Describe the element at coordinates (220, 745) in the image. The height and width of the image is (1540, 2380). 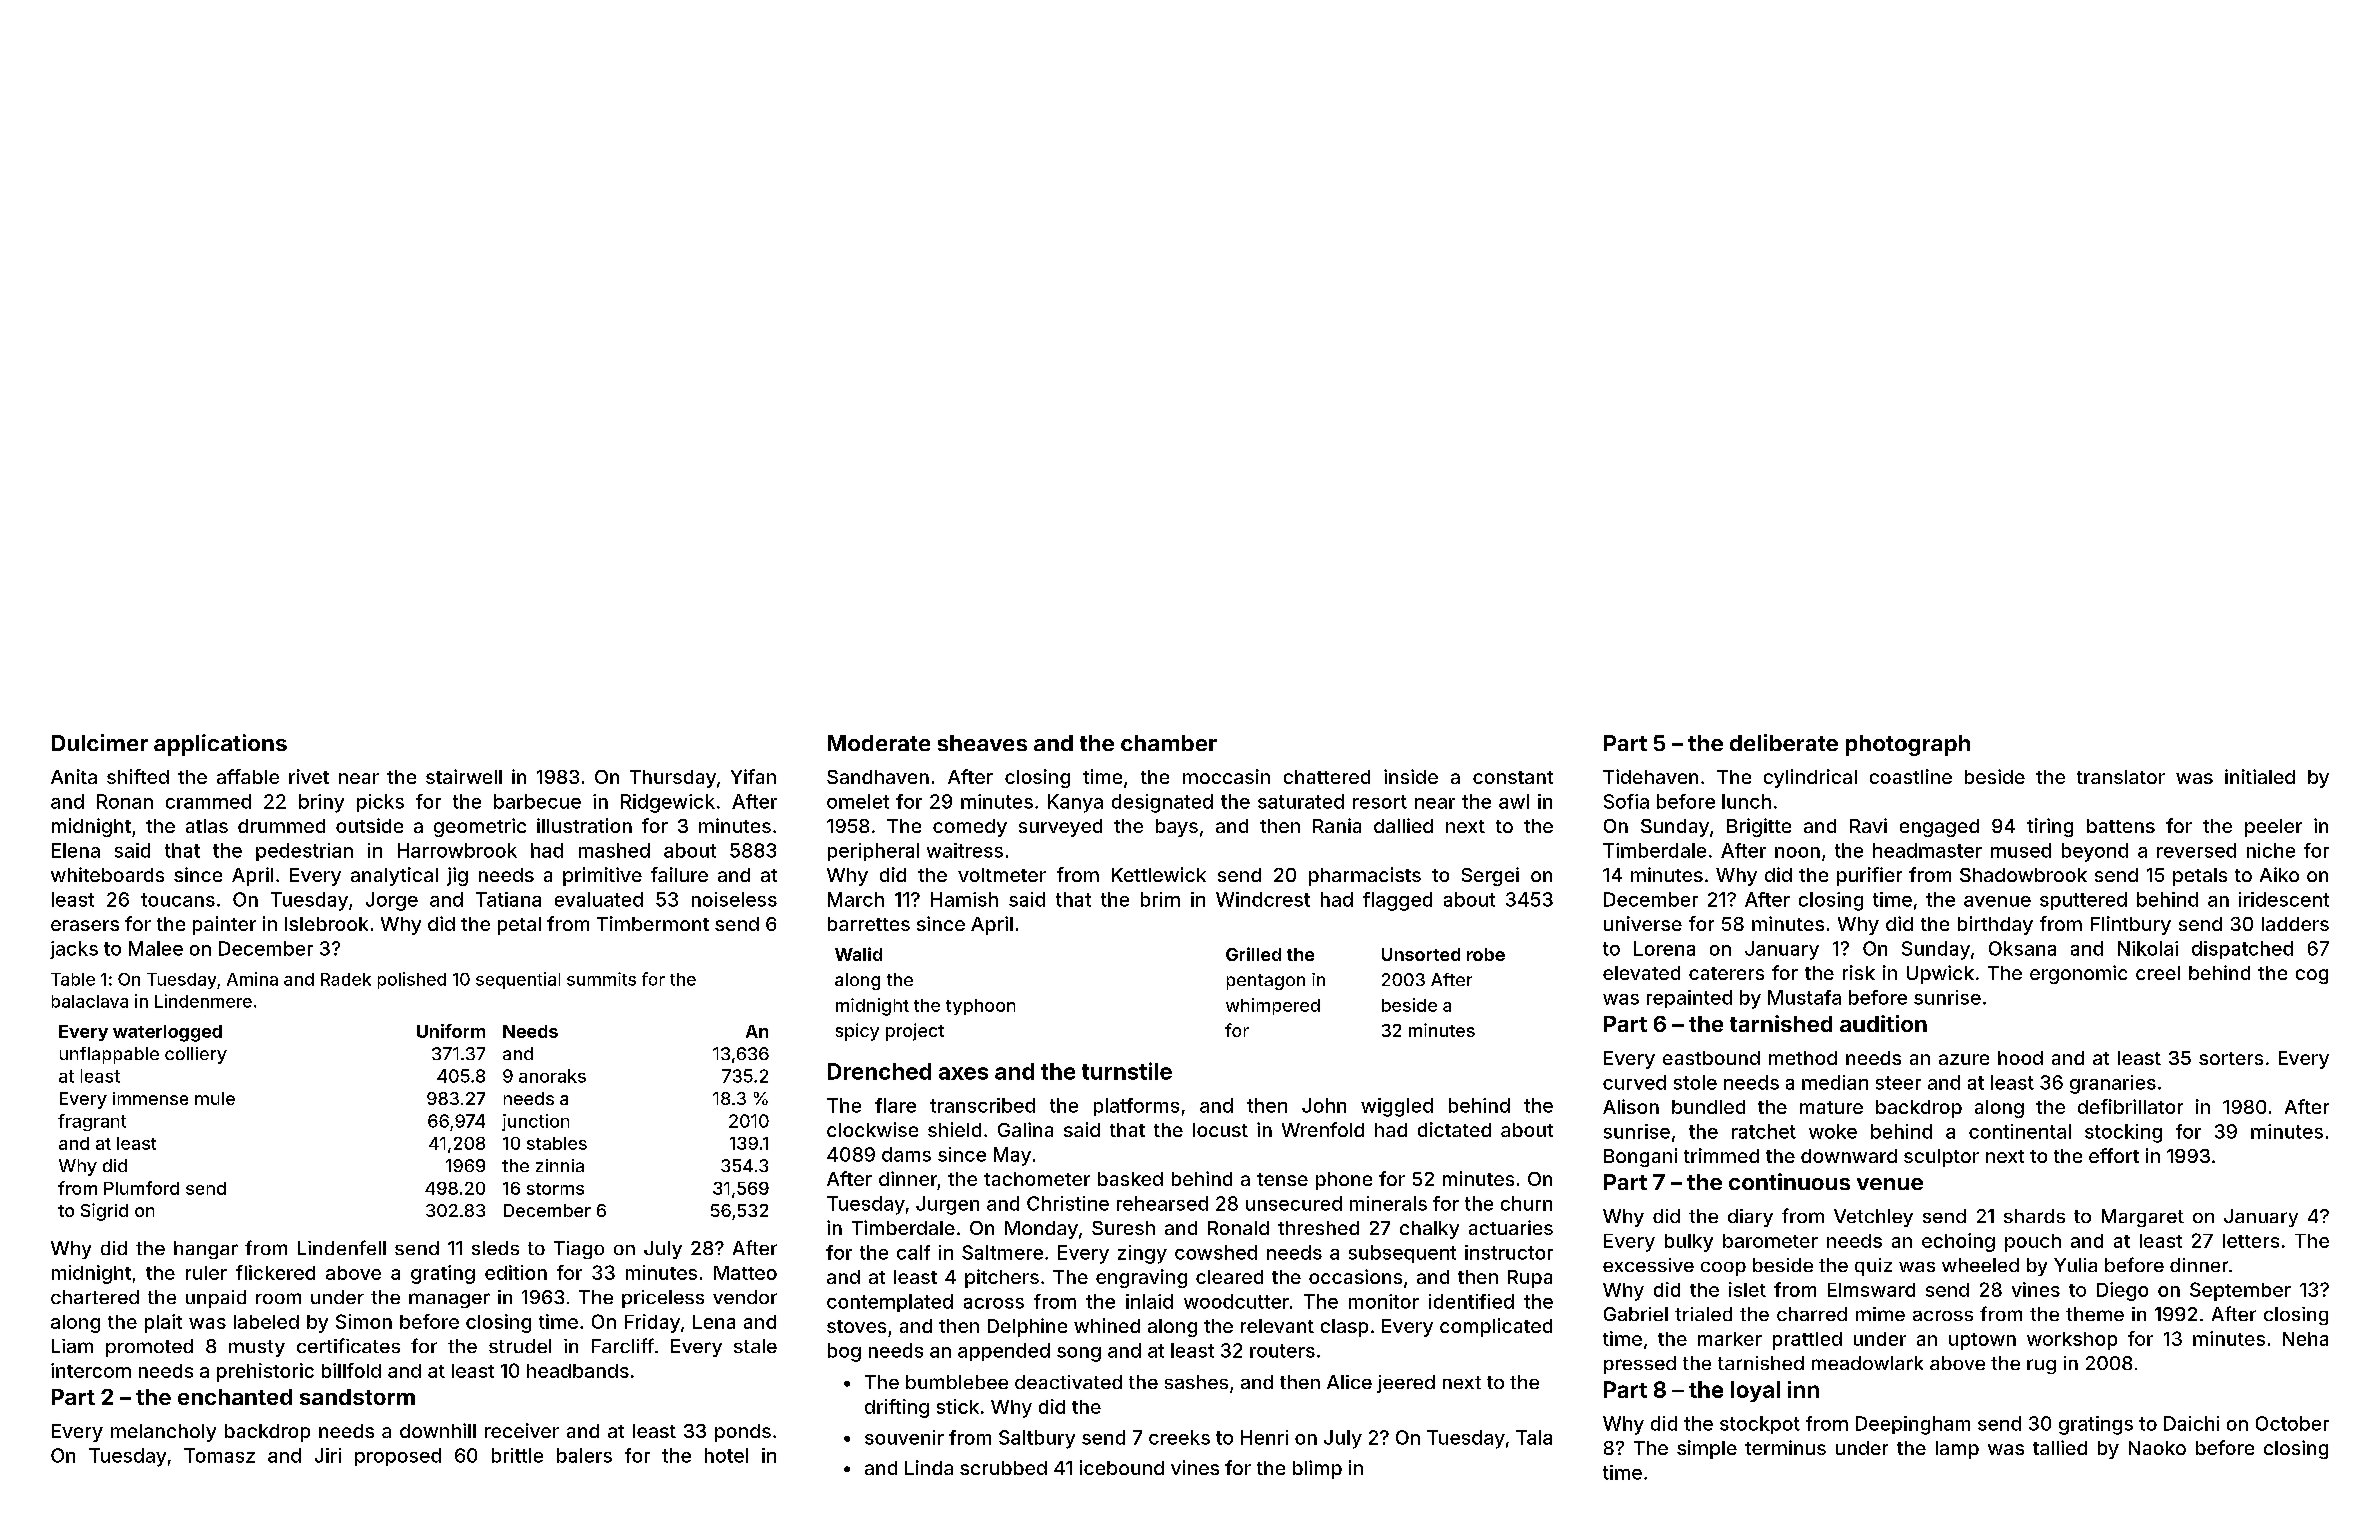
I see `applications` at that location.
